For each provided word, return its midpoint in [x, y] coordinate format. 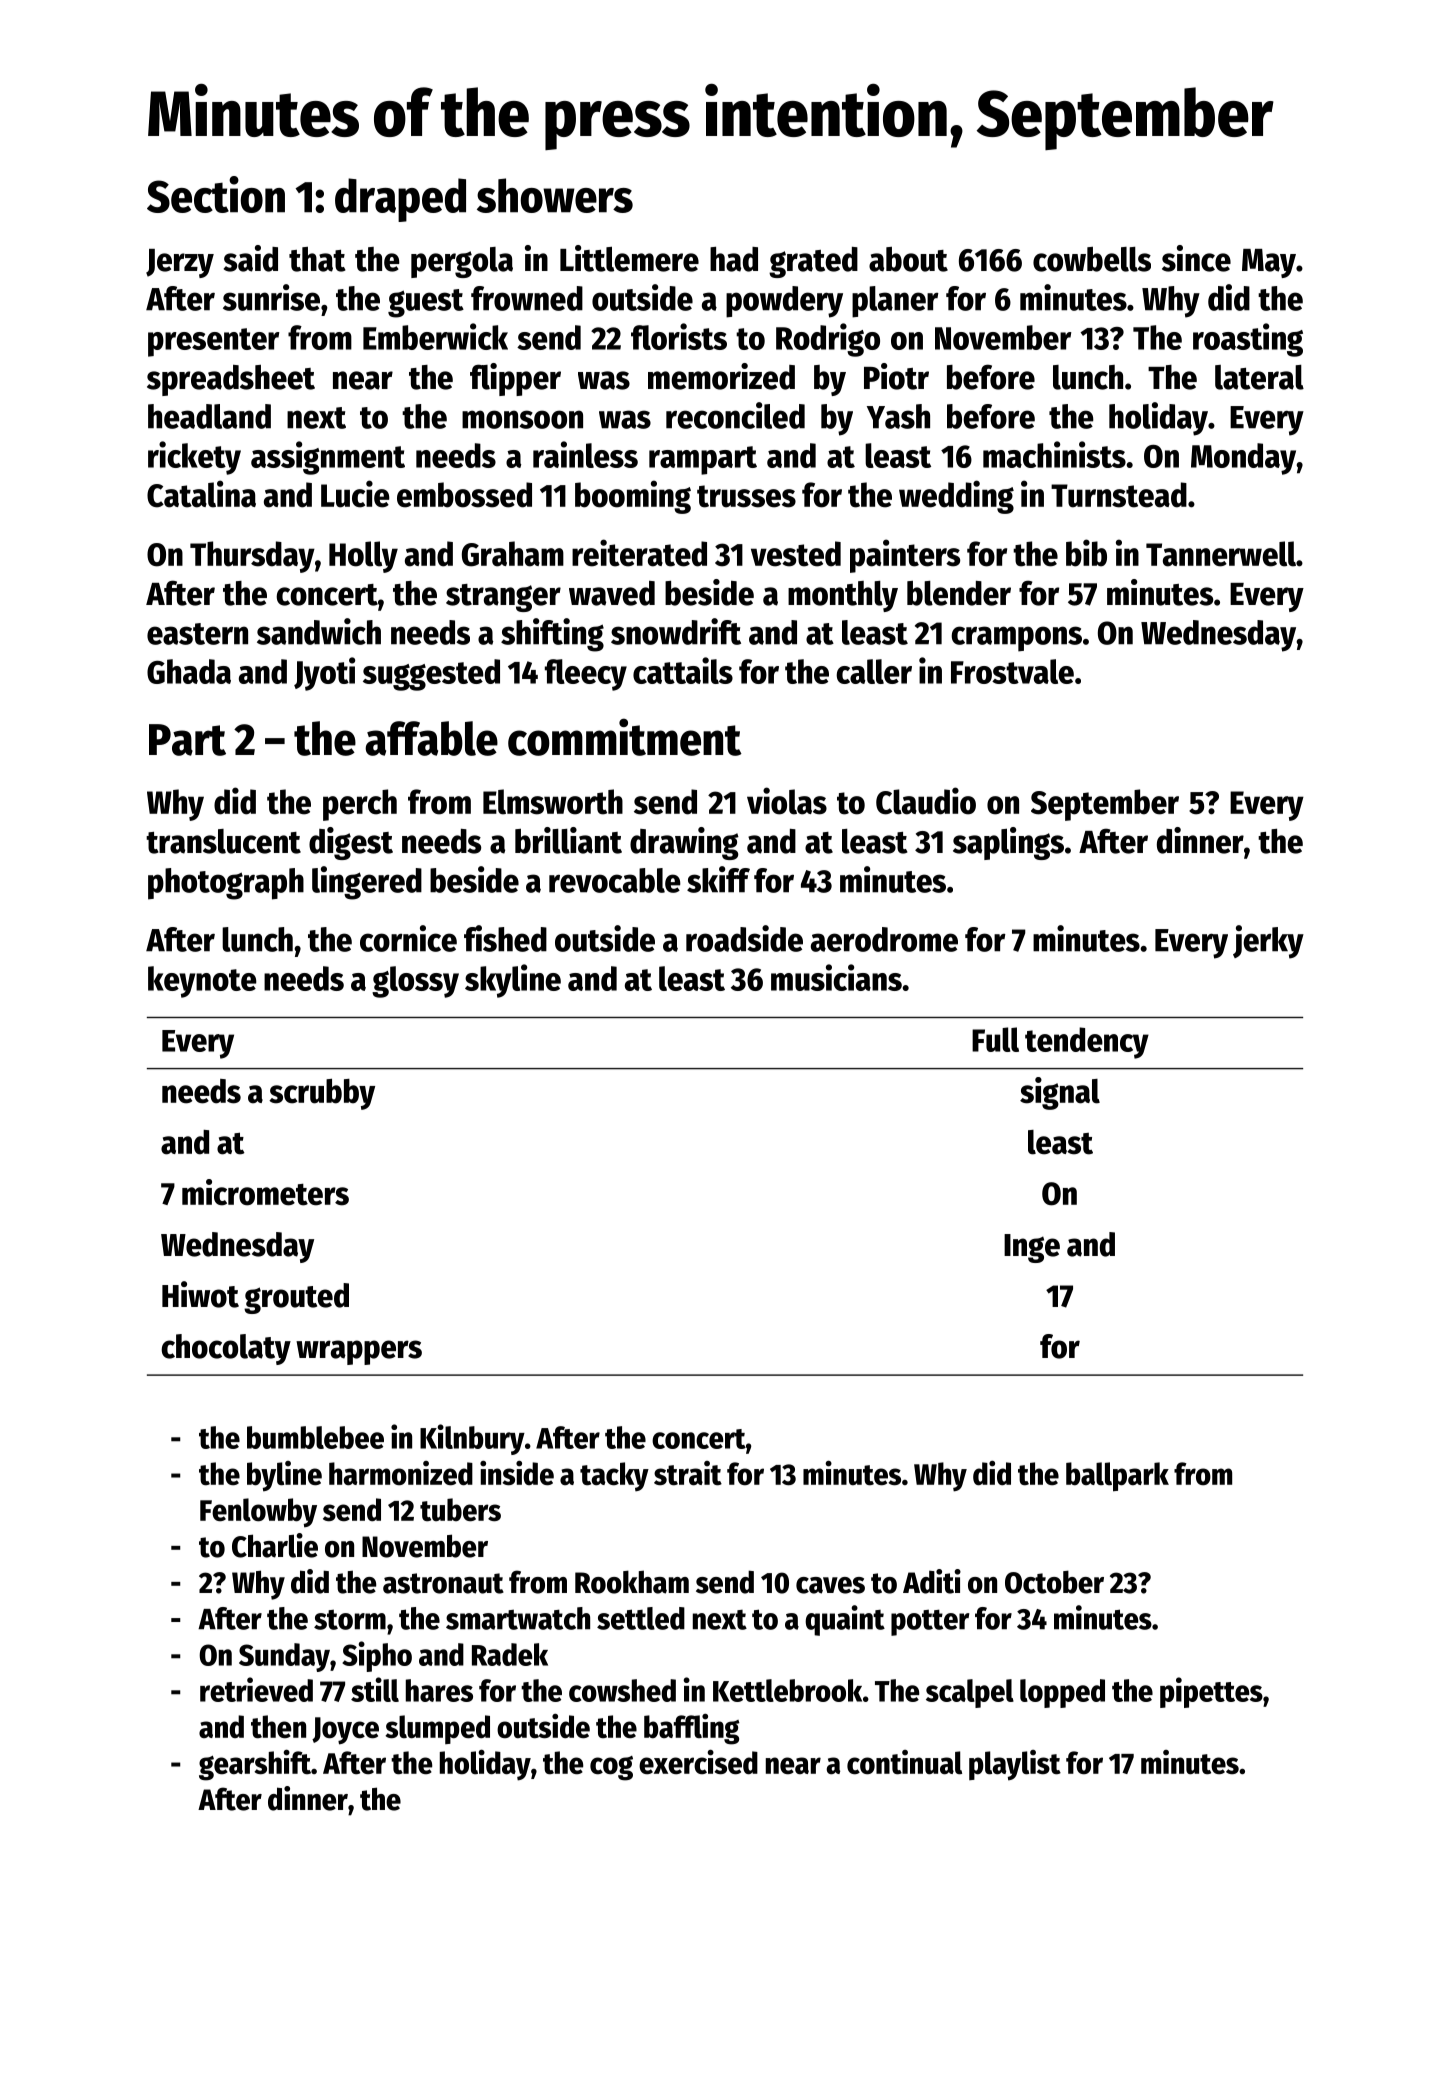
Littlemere [629, 258]
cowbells [1092, 259]
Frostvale [1012, 671]
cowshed [622, 1690]
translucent [223, 841]
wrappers [359, 1352]
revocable [615, 880]
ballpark [1117, 1477]
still [375, 1689]
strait [688, 1473]
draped [400, 200]
